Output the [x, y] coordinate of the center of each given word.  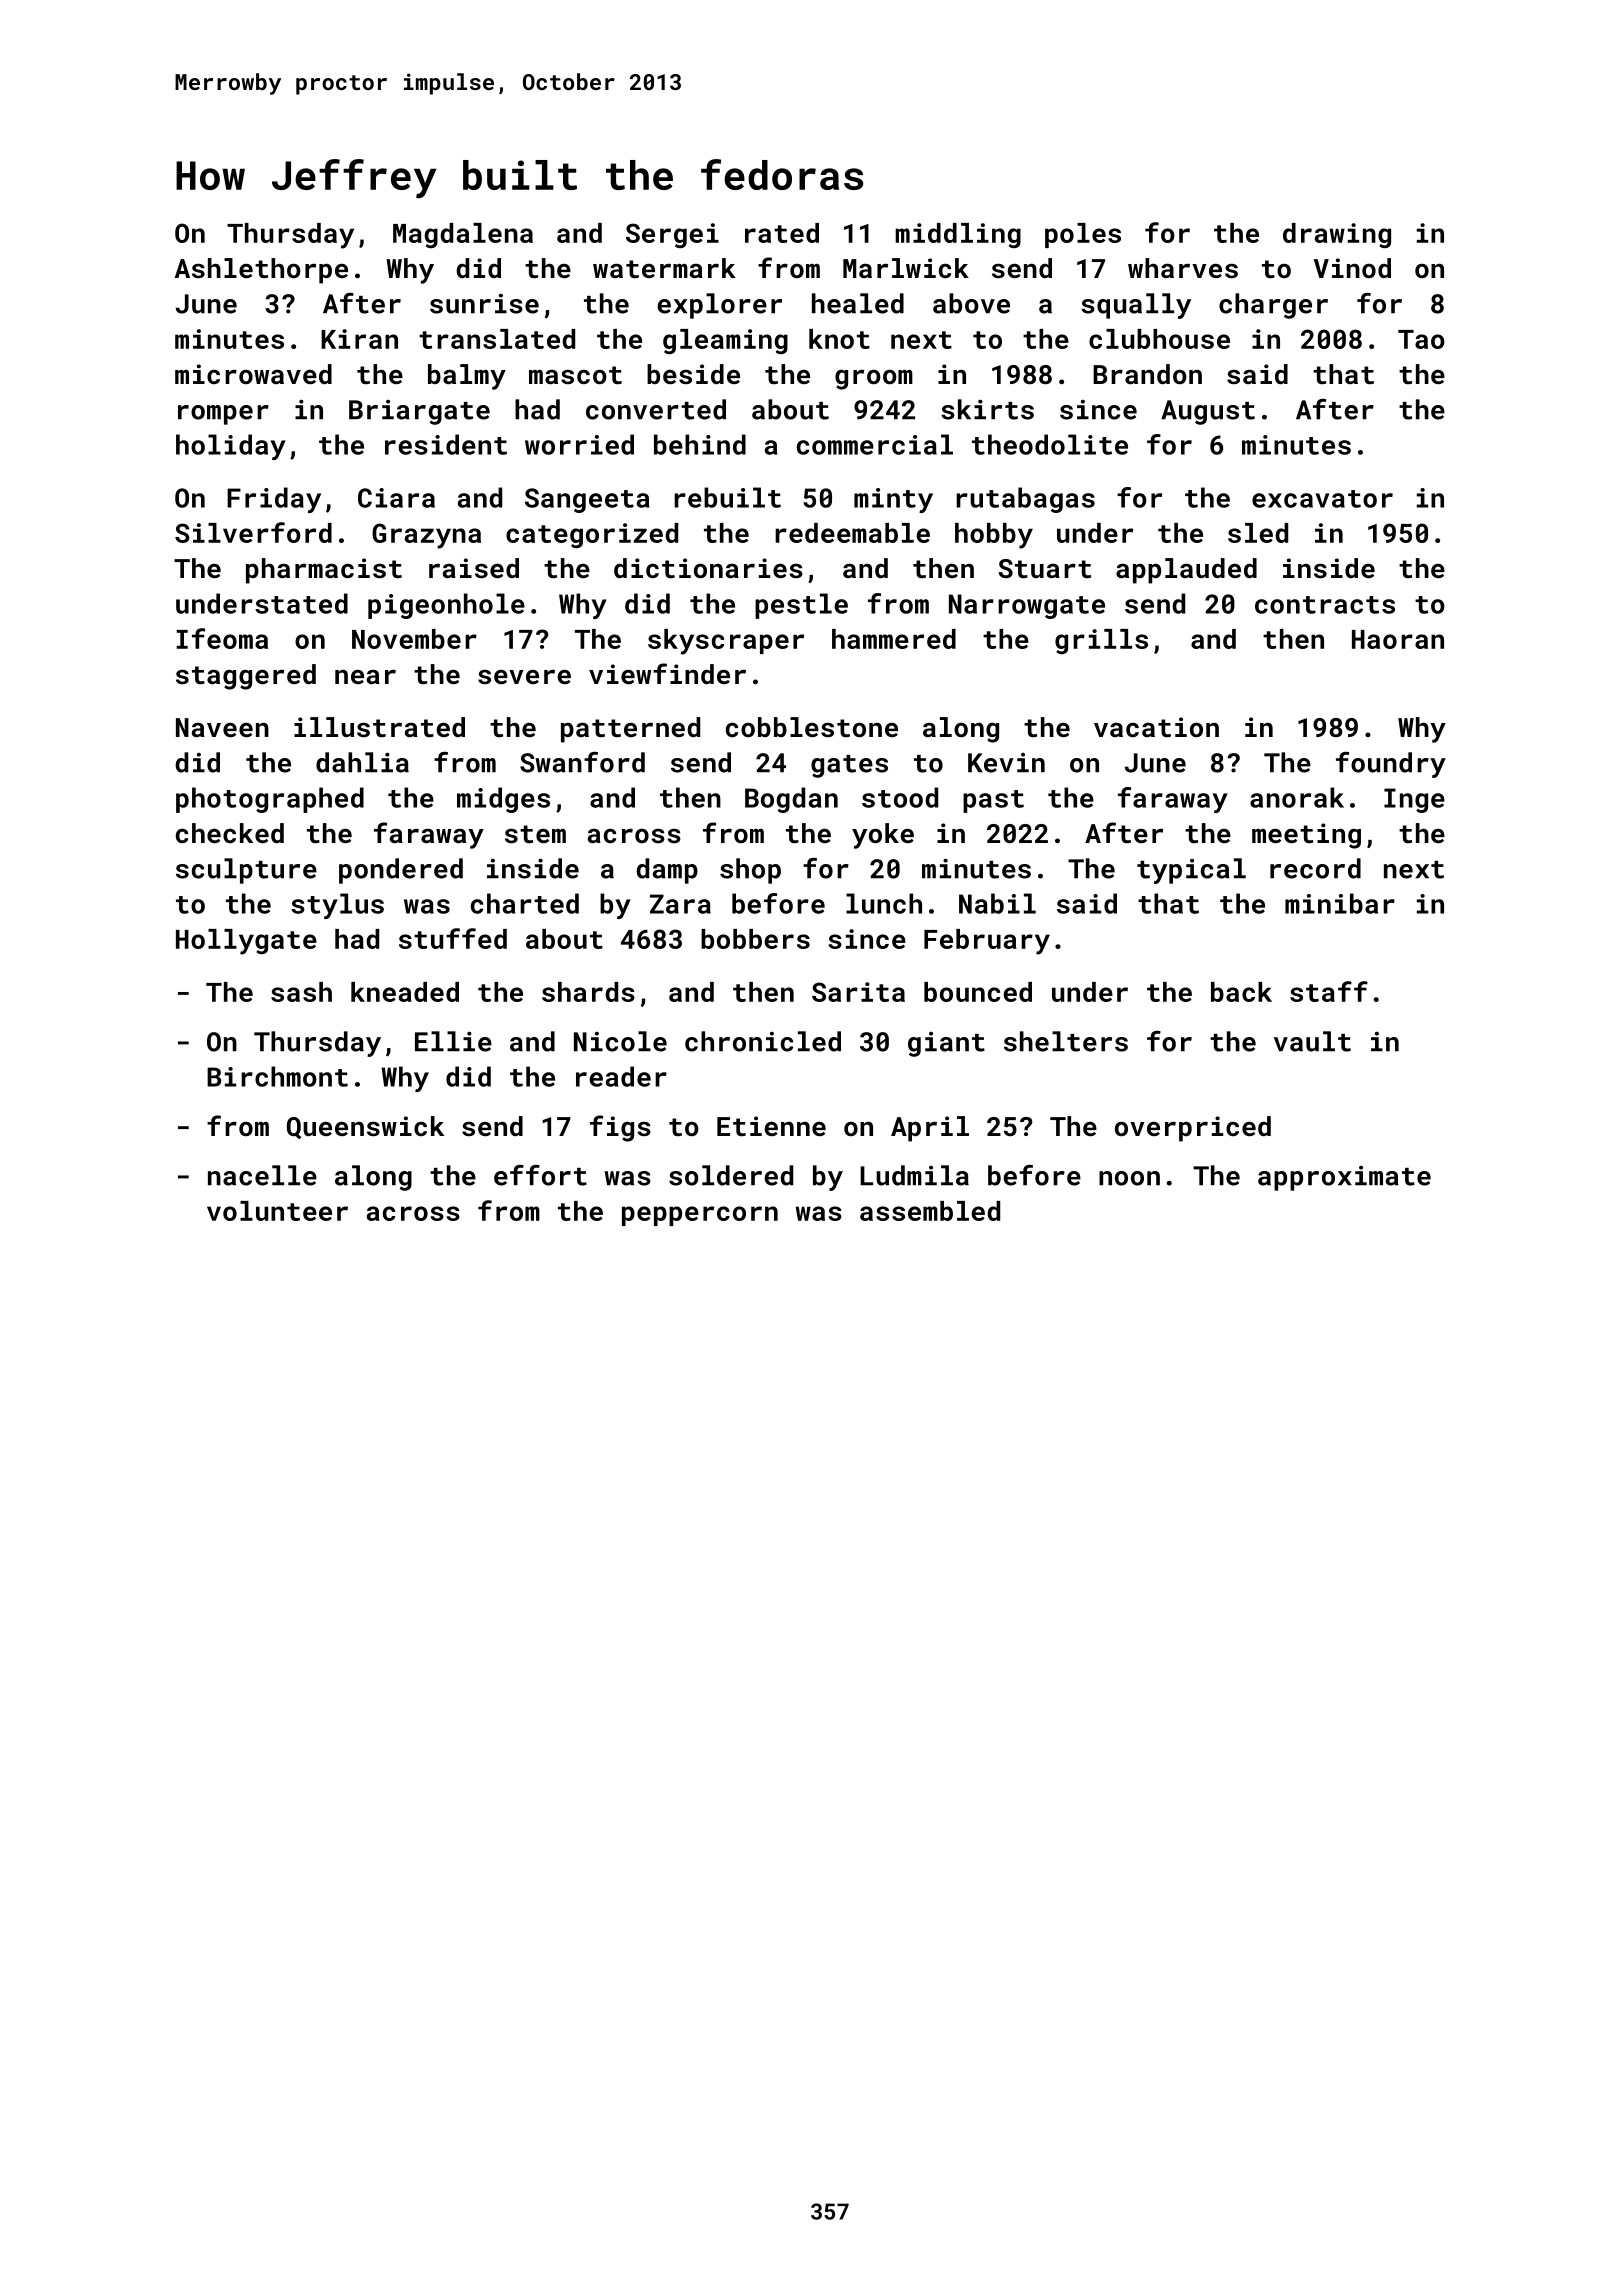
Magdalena [463, 235]
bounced [978, 992]
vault [1312, 1041]
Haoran [1398, 639]
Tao [1421, 339]
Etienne [771, 1126]
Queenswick [365, 1127]
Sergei [672, 235]
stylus [337, 906]
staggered [246, 677]
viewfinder [667, 673]
